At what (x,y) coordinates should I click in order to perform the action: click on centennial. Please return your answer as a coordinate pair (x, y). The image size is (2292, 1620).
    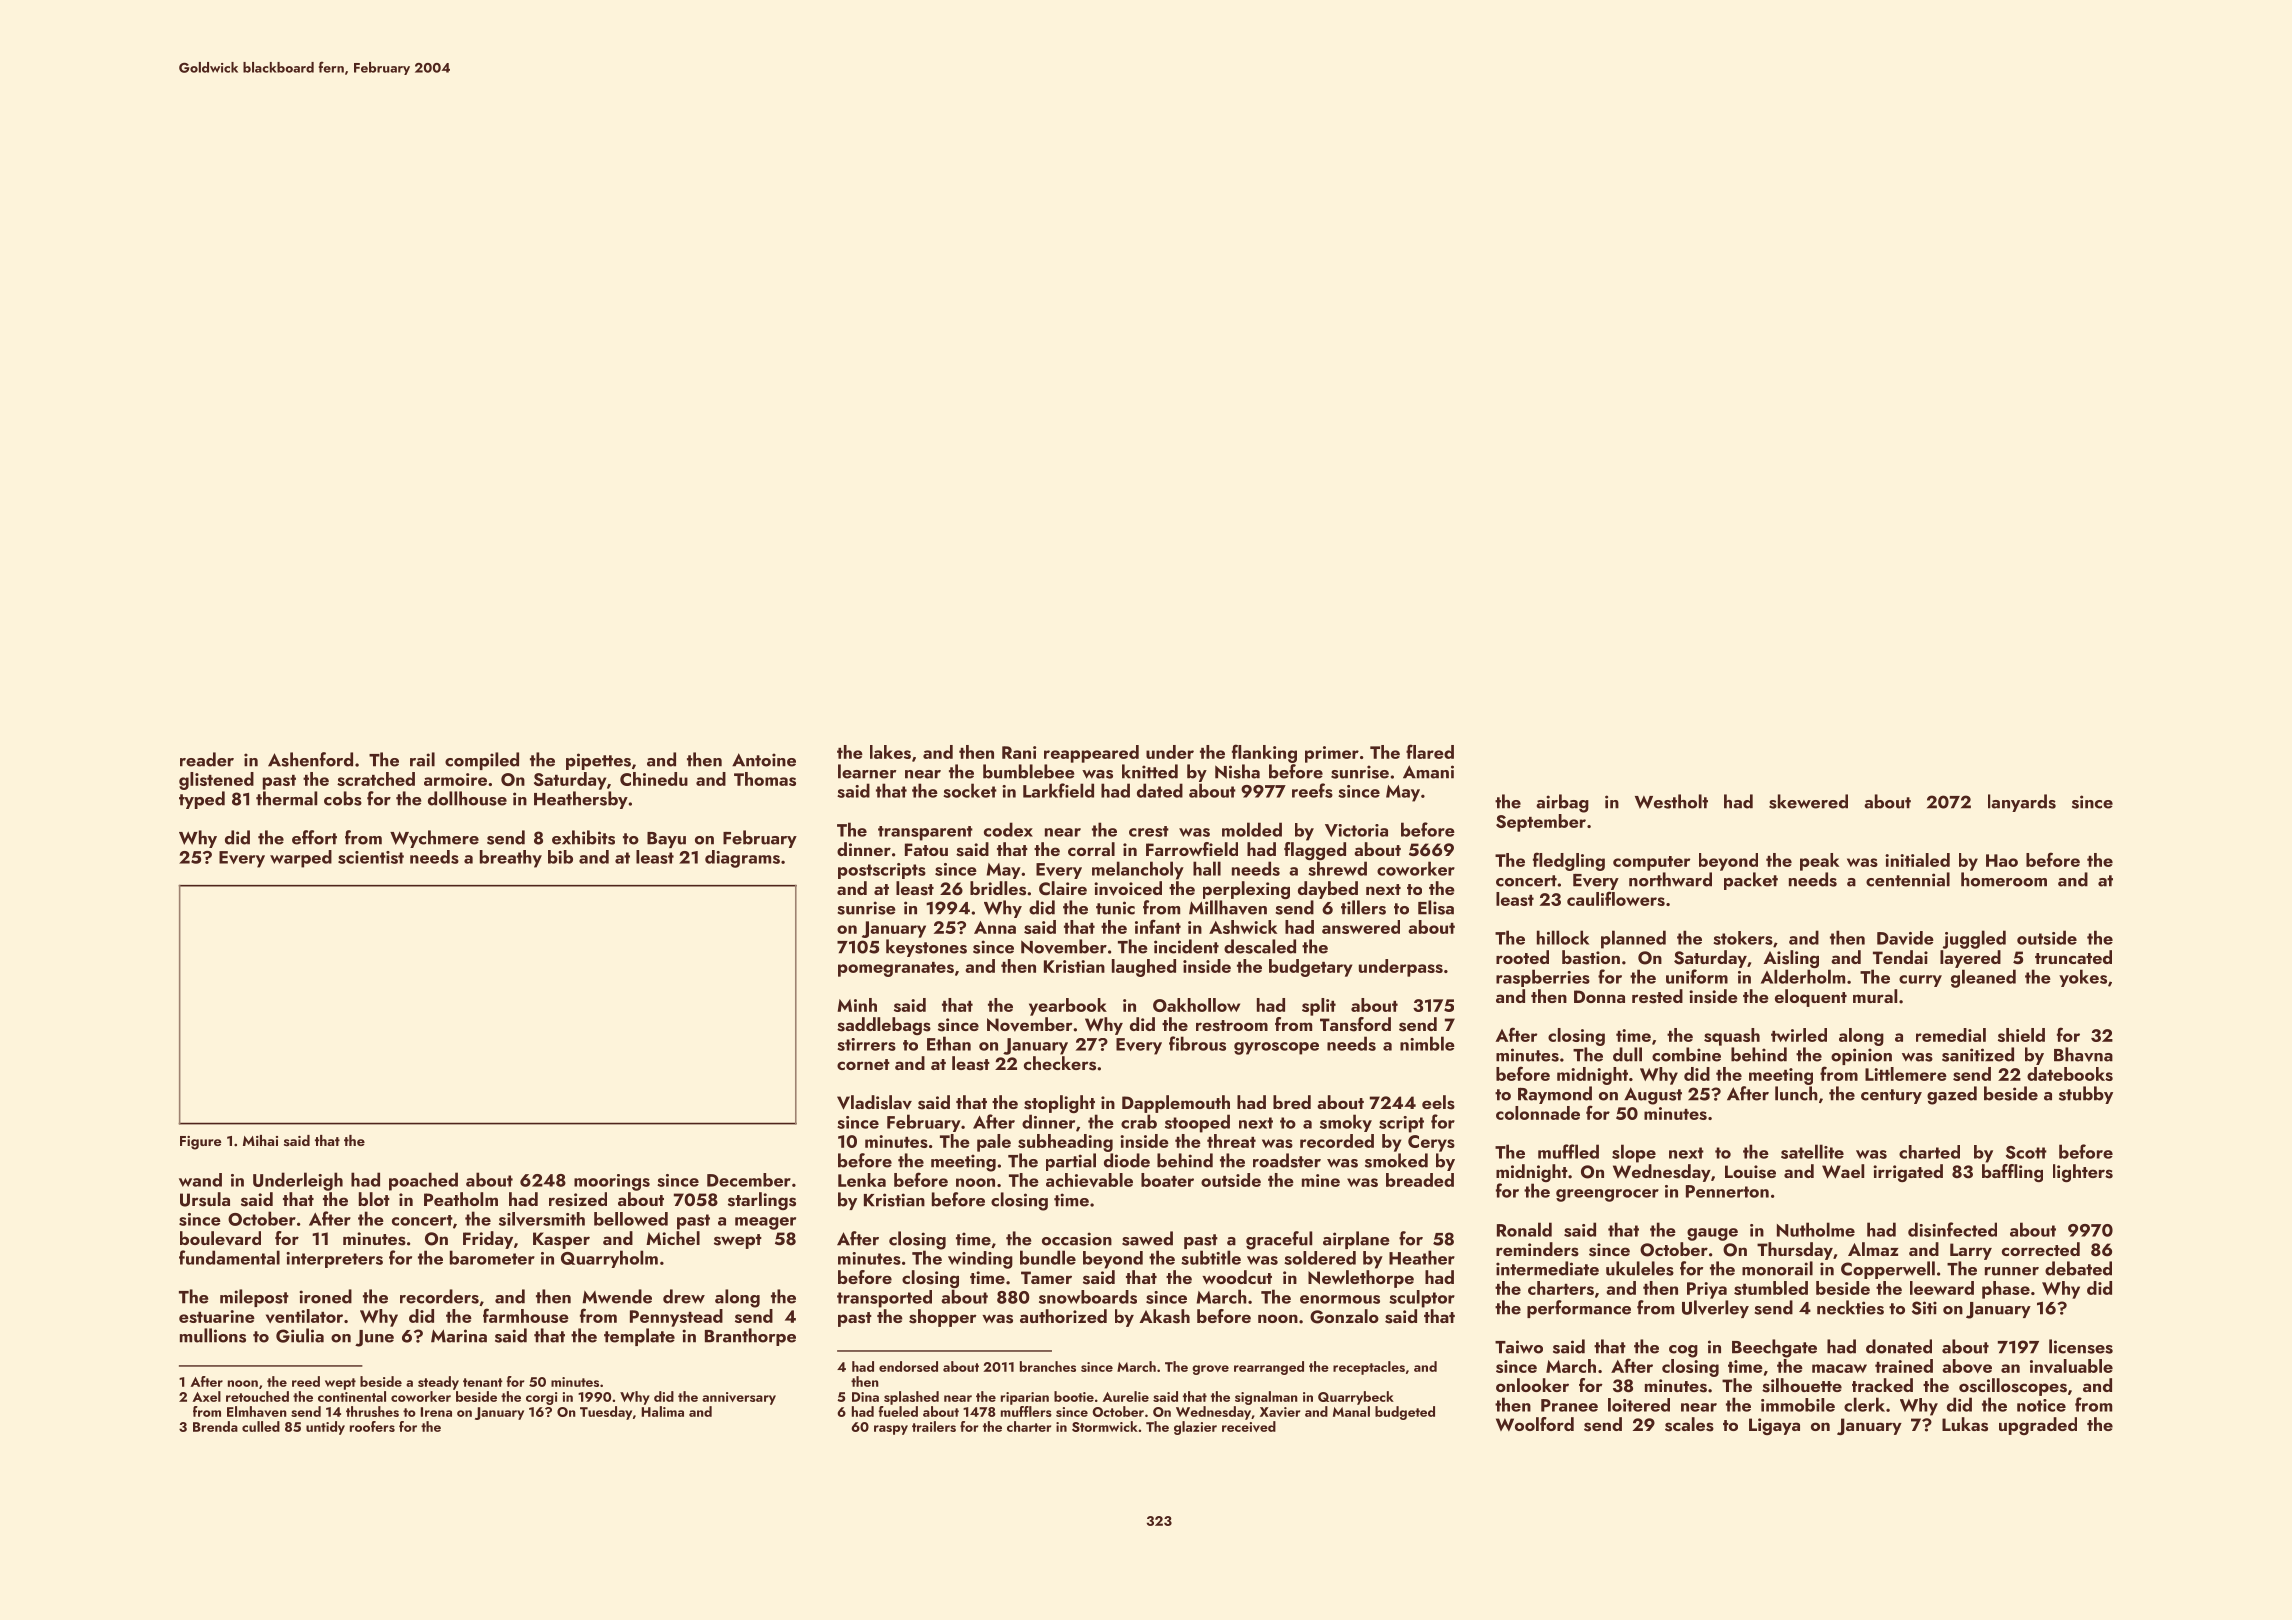
    Looking at the image, I should click on (1908, 879).
